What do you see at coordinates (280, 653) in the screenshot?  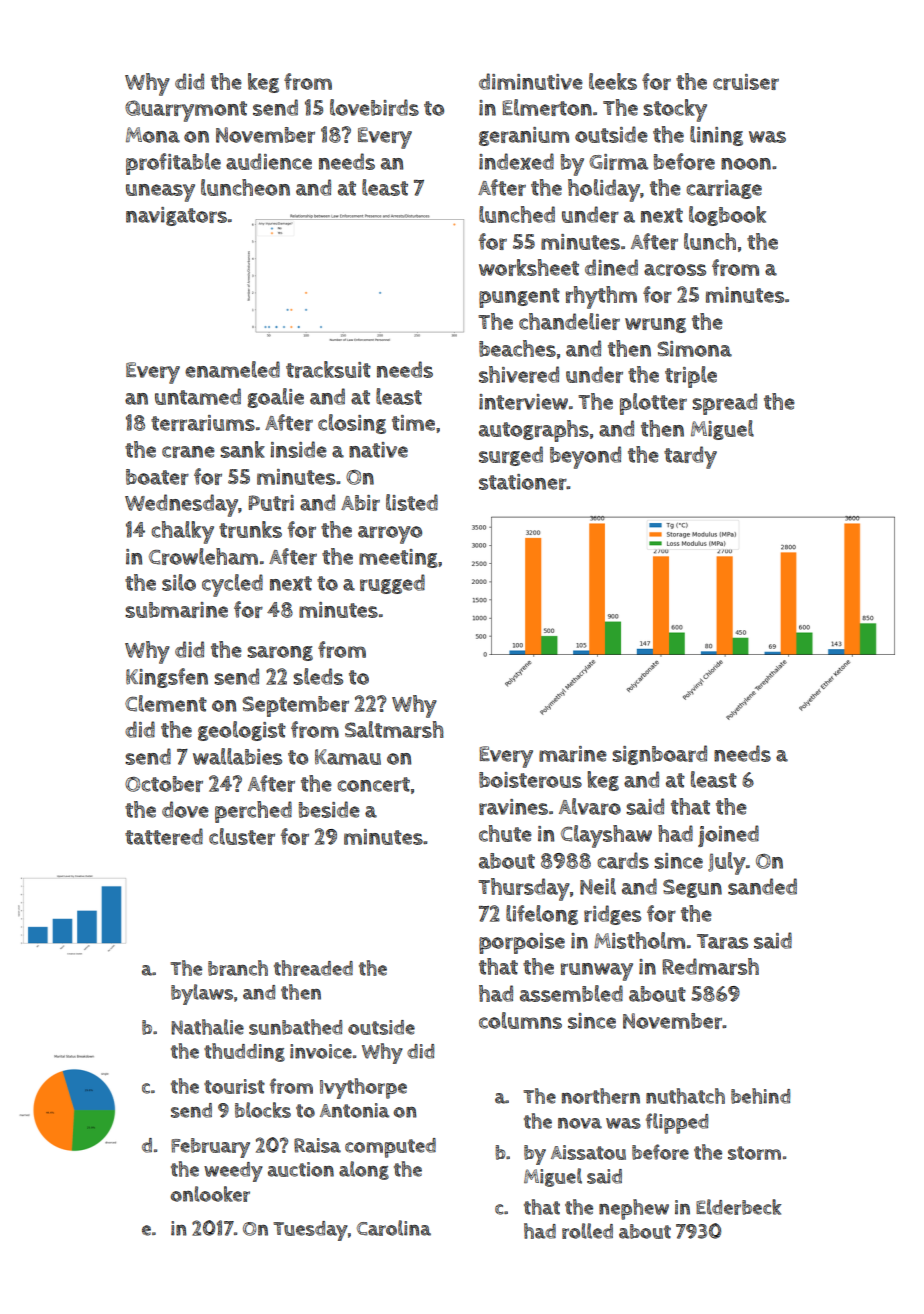 I see `sarong` at bounding box center [280, 653].
